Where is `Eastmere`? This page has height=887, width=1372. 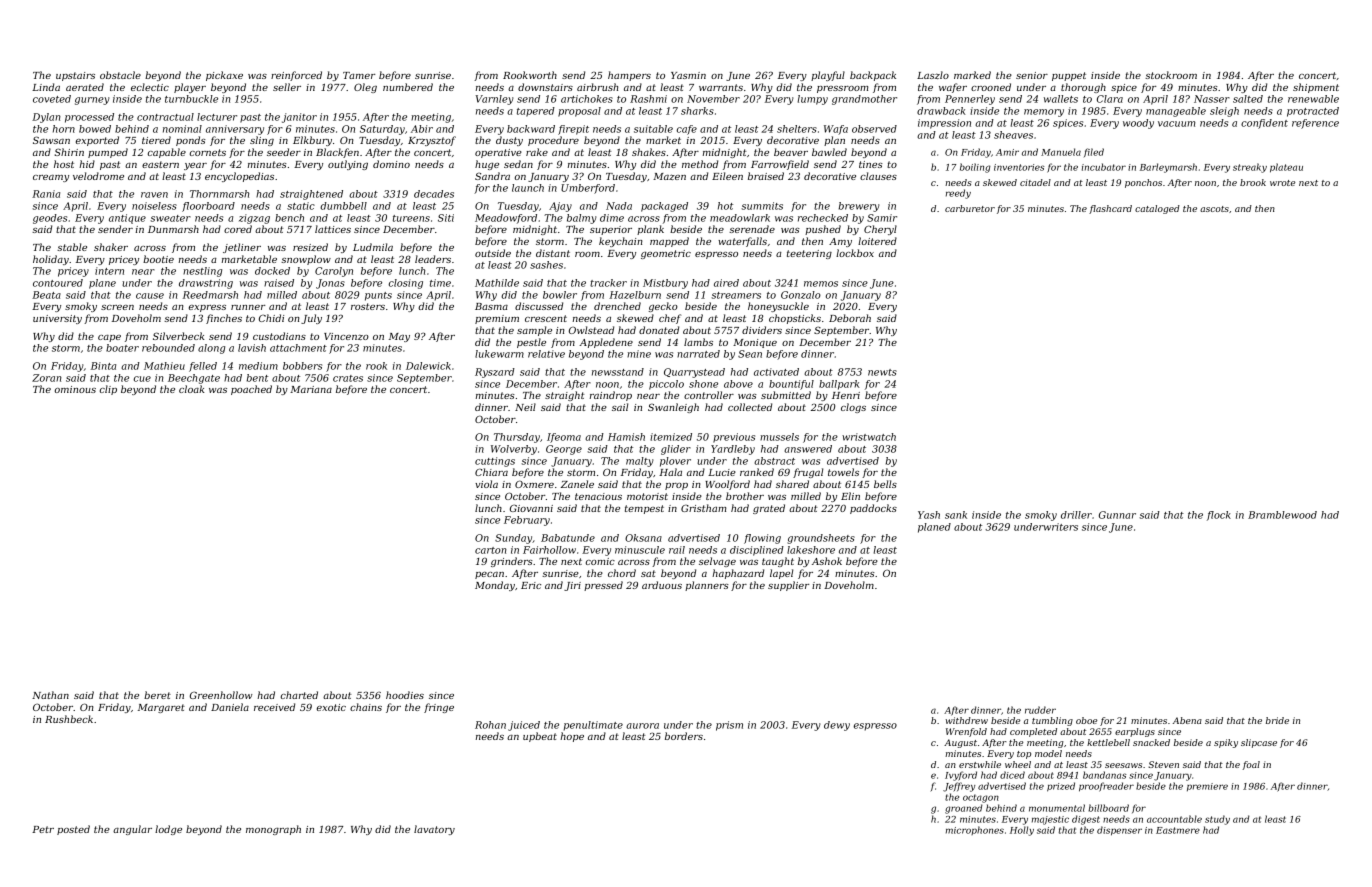
Eastmere is located at coordinates (1178, 830).
